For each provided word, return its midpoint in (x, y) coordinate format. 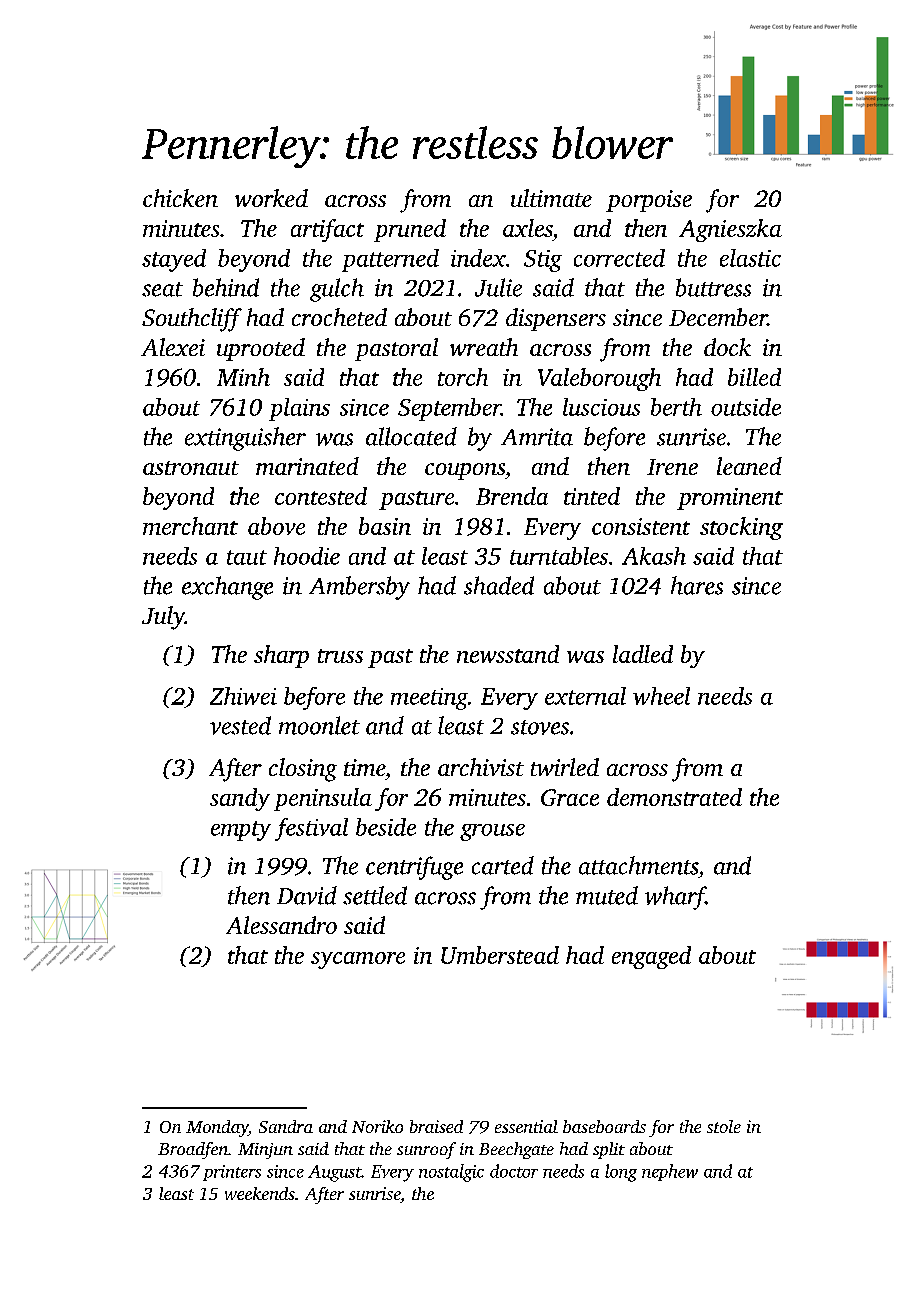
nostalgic (451, 1173)
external (585, 696)
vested (240, 725)
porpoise (649, 201)
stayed (174, 260)
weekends (260, 1193)
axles (528, 228)
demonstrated (674, 797)
